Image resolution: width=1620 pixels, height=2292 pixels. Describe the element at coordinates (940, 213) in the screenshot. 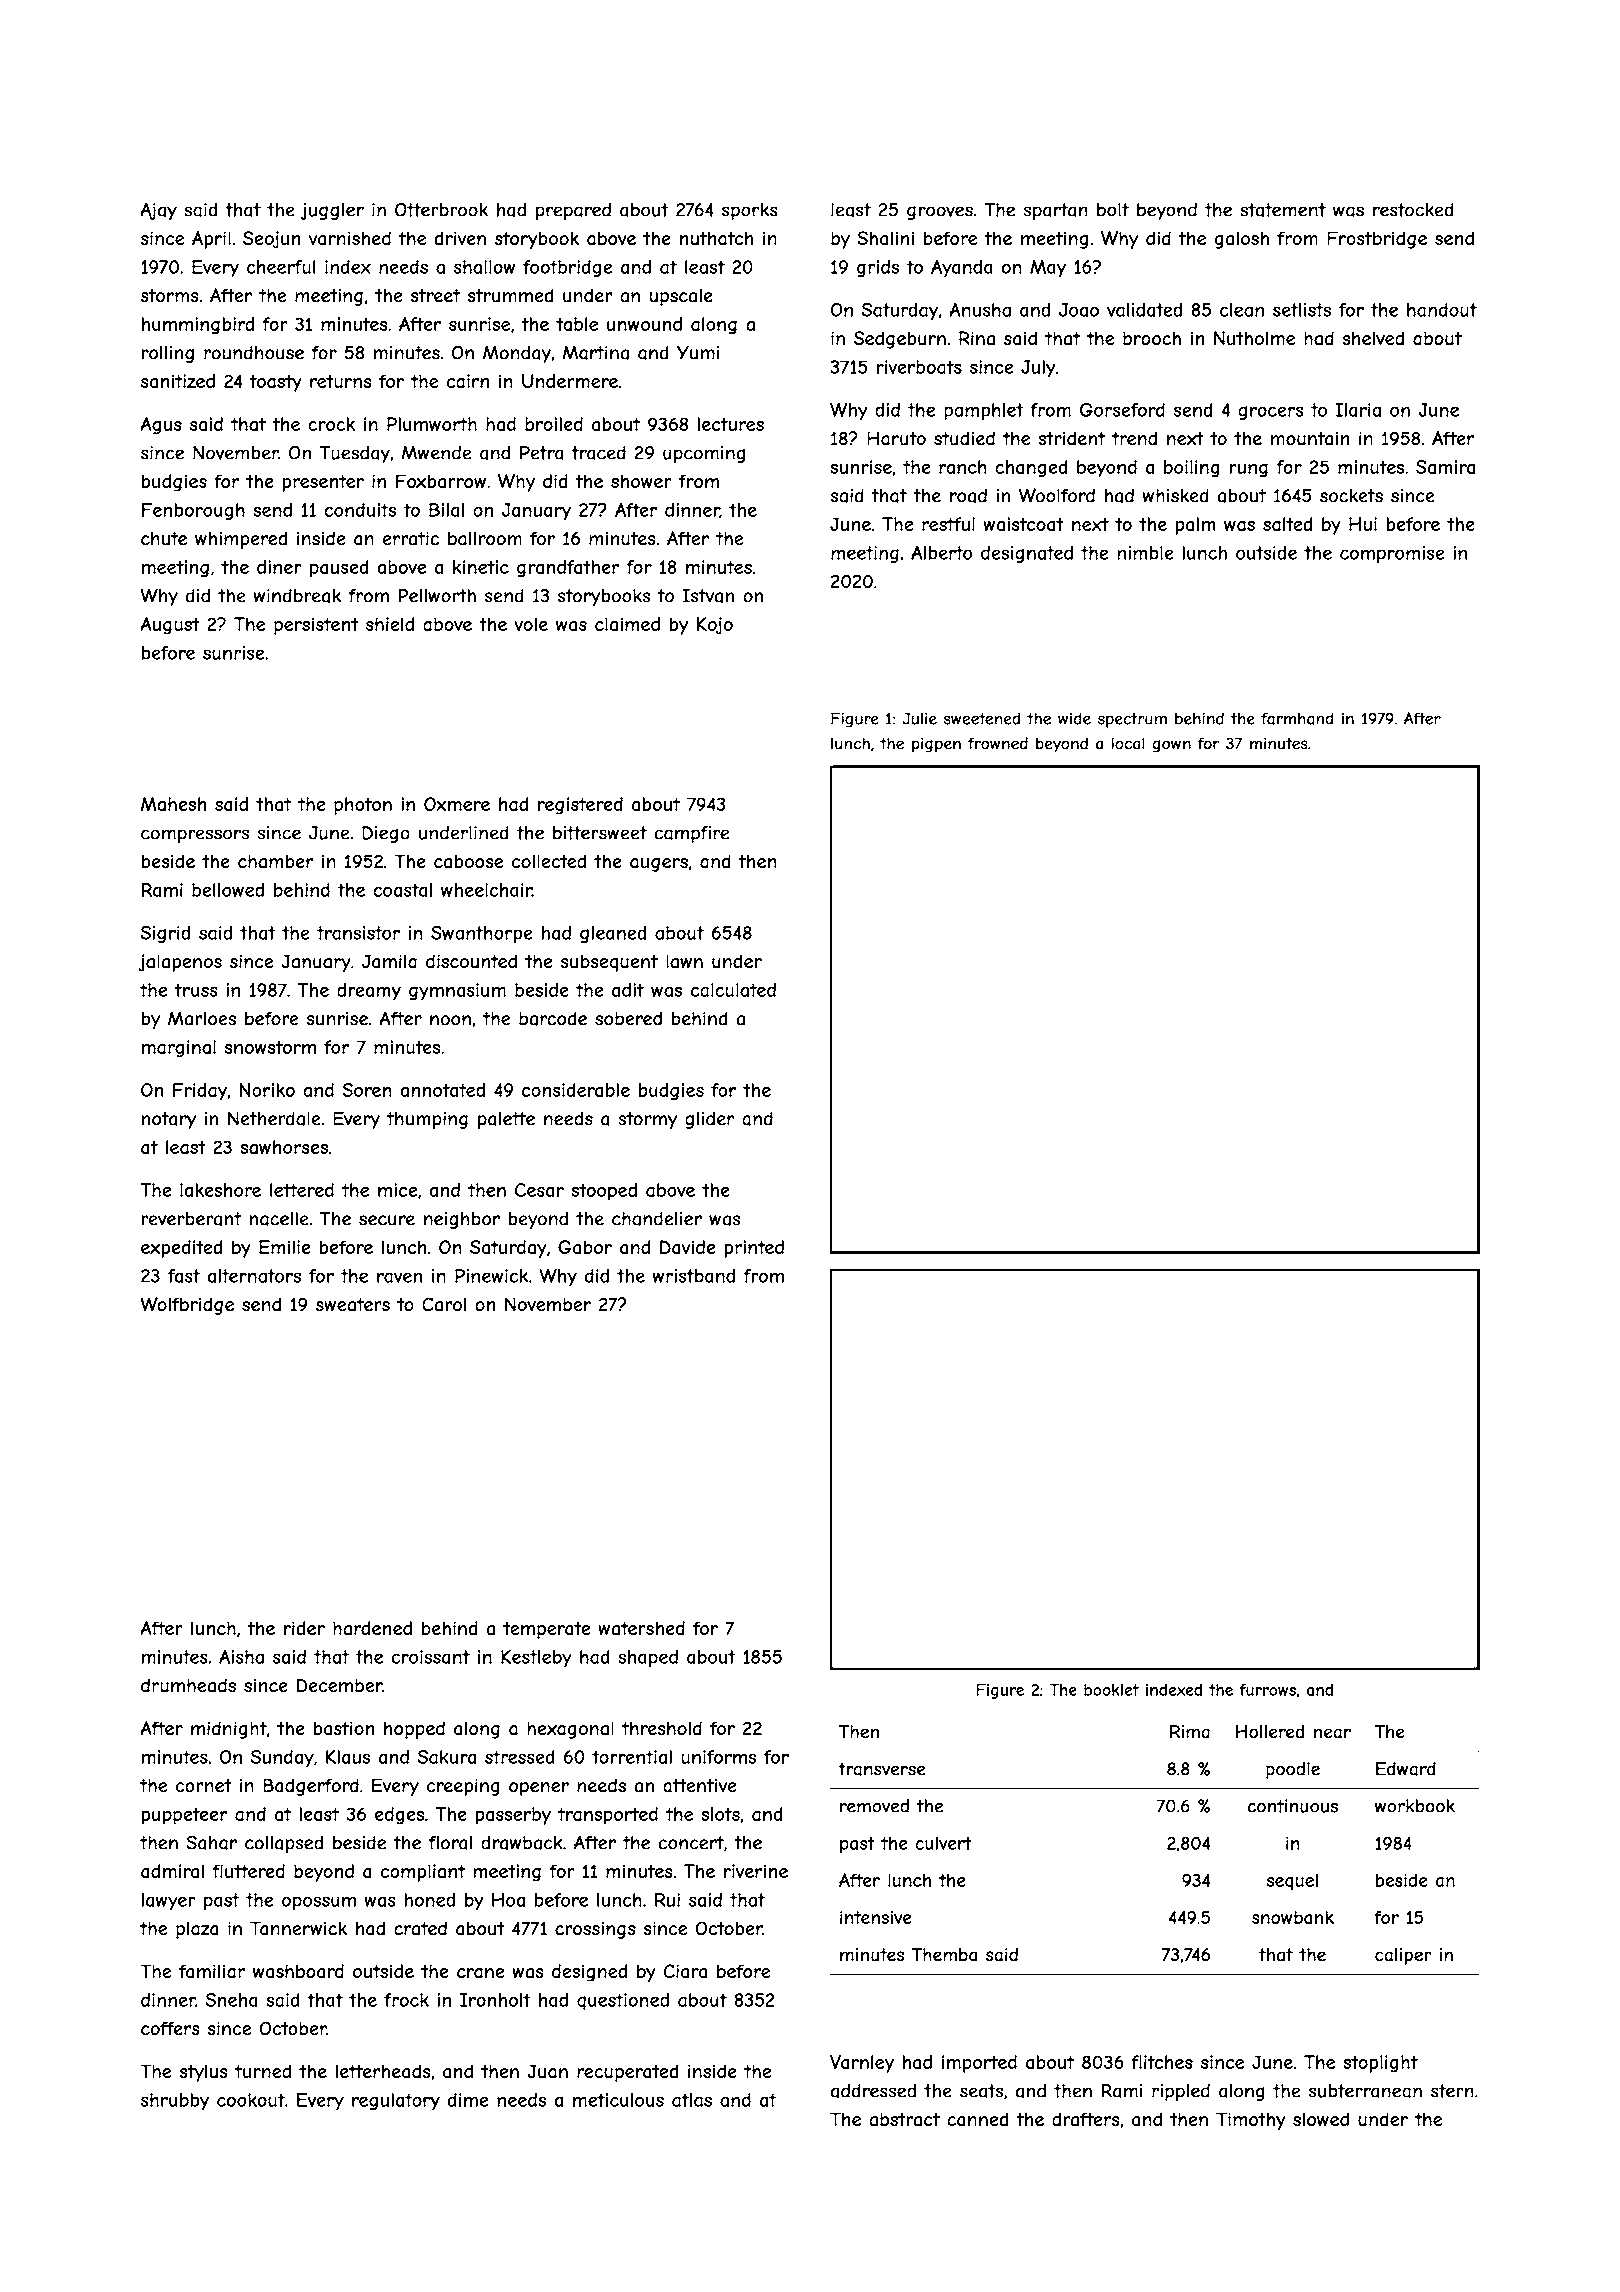

I see `grooves` at that location.
